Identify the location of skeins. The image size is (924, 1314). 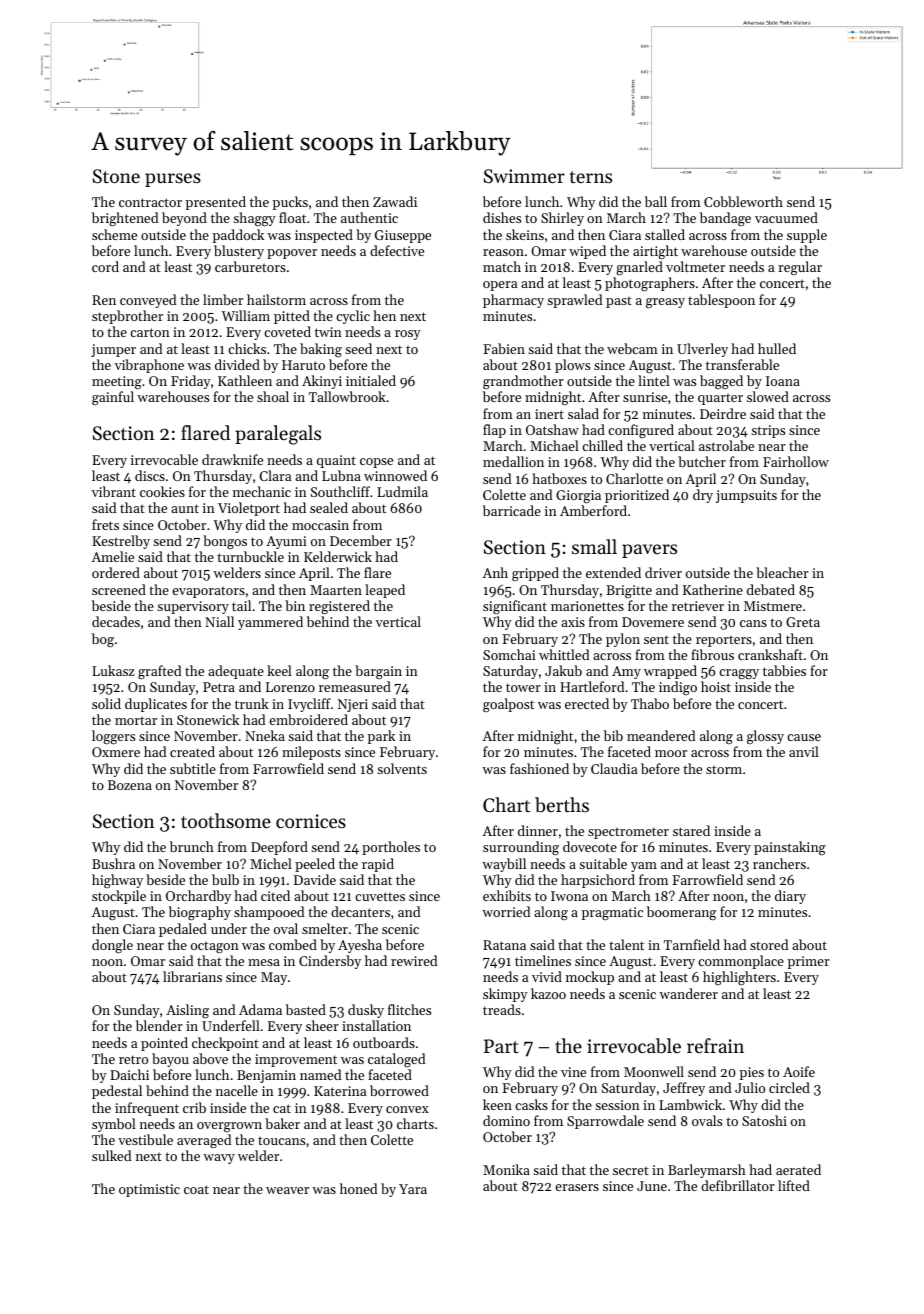
(525, 234).
